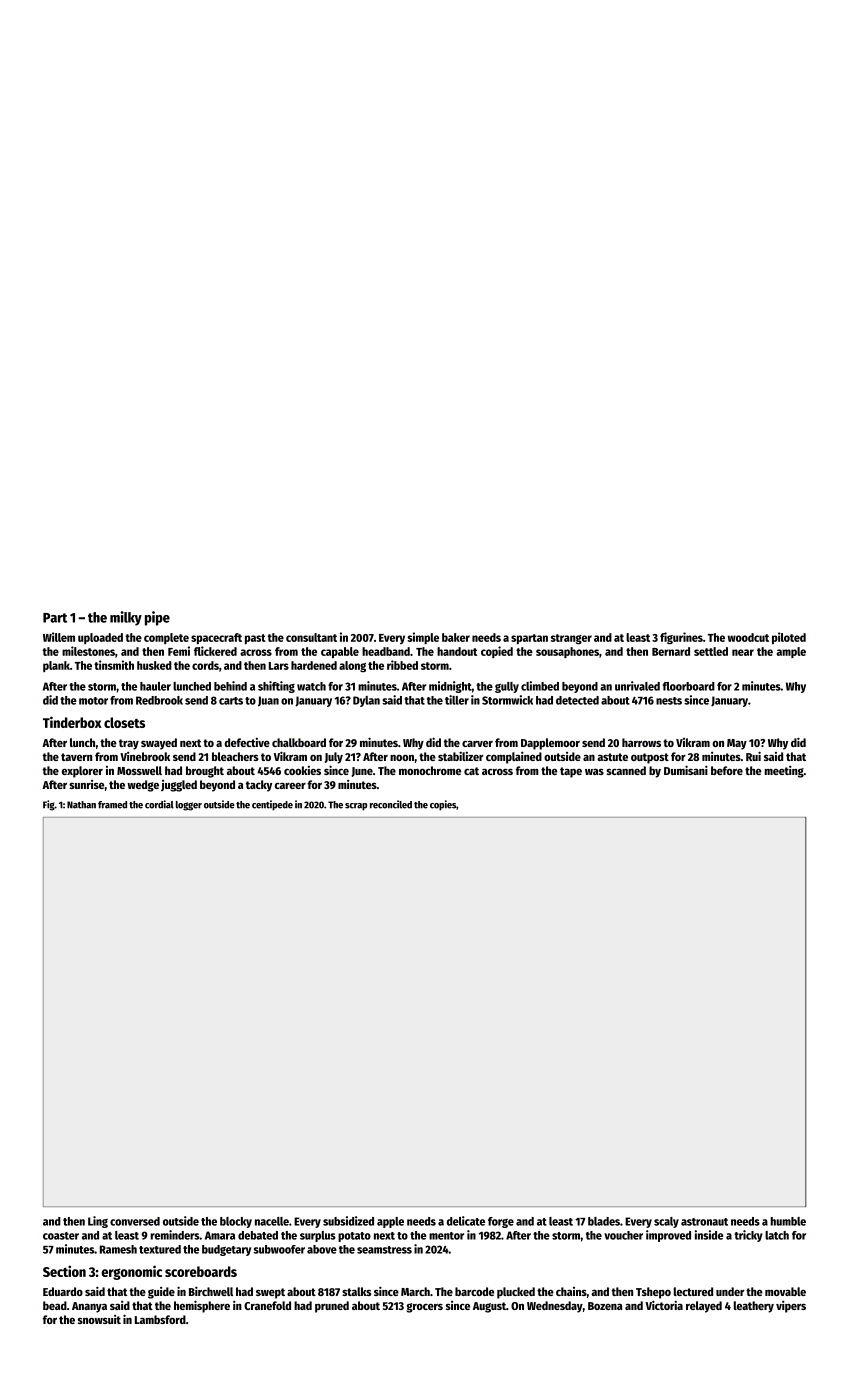 The image size is (849, 1400). What do you see at coordinates (489, 1307) in the document?
I see `August` at bounding box center [489, 1307].
